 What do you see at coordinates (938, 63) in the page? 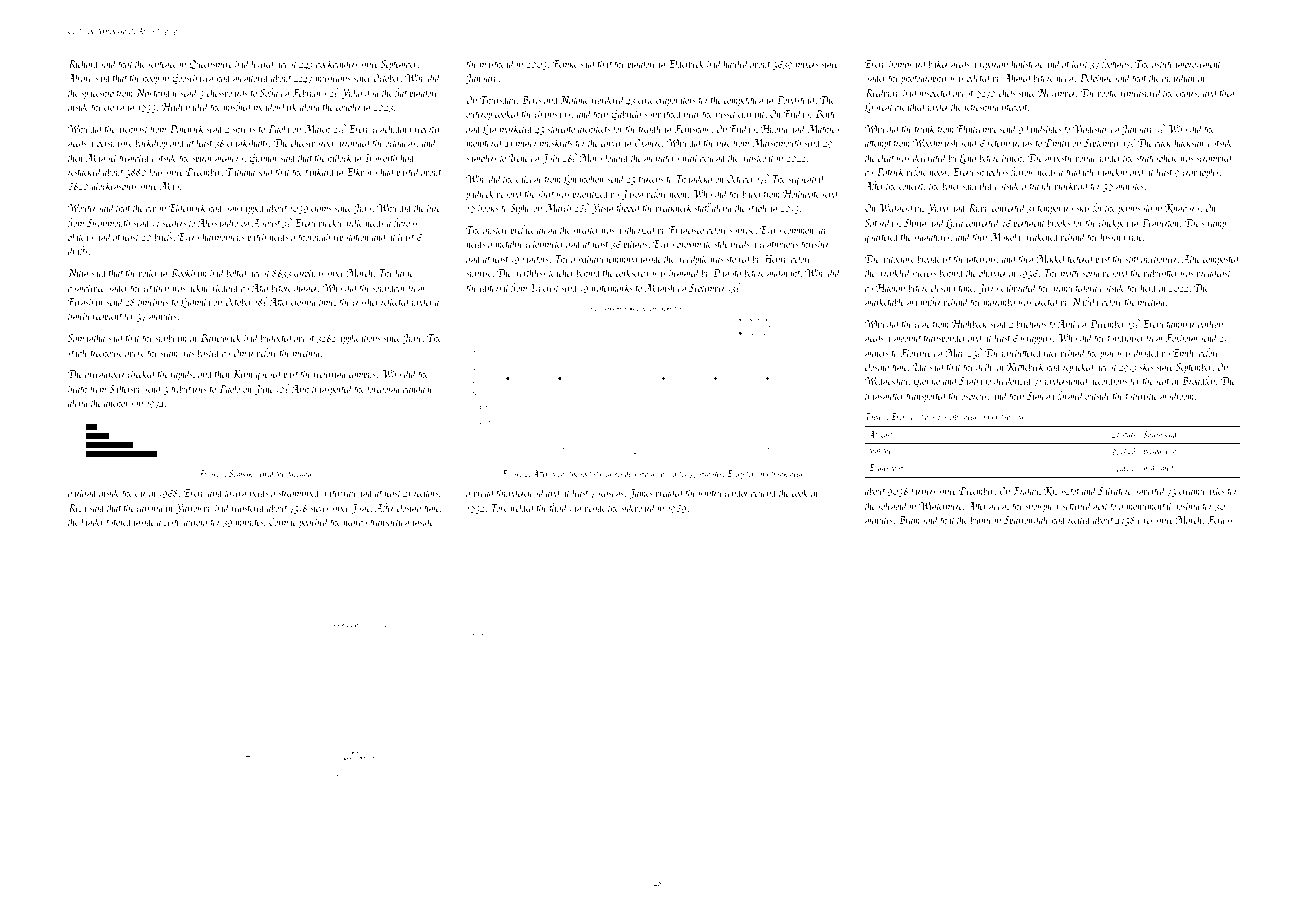
I see `baker` at bounding box center [938, 63].
